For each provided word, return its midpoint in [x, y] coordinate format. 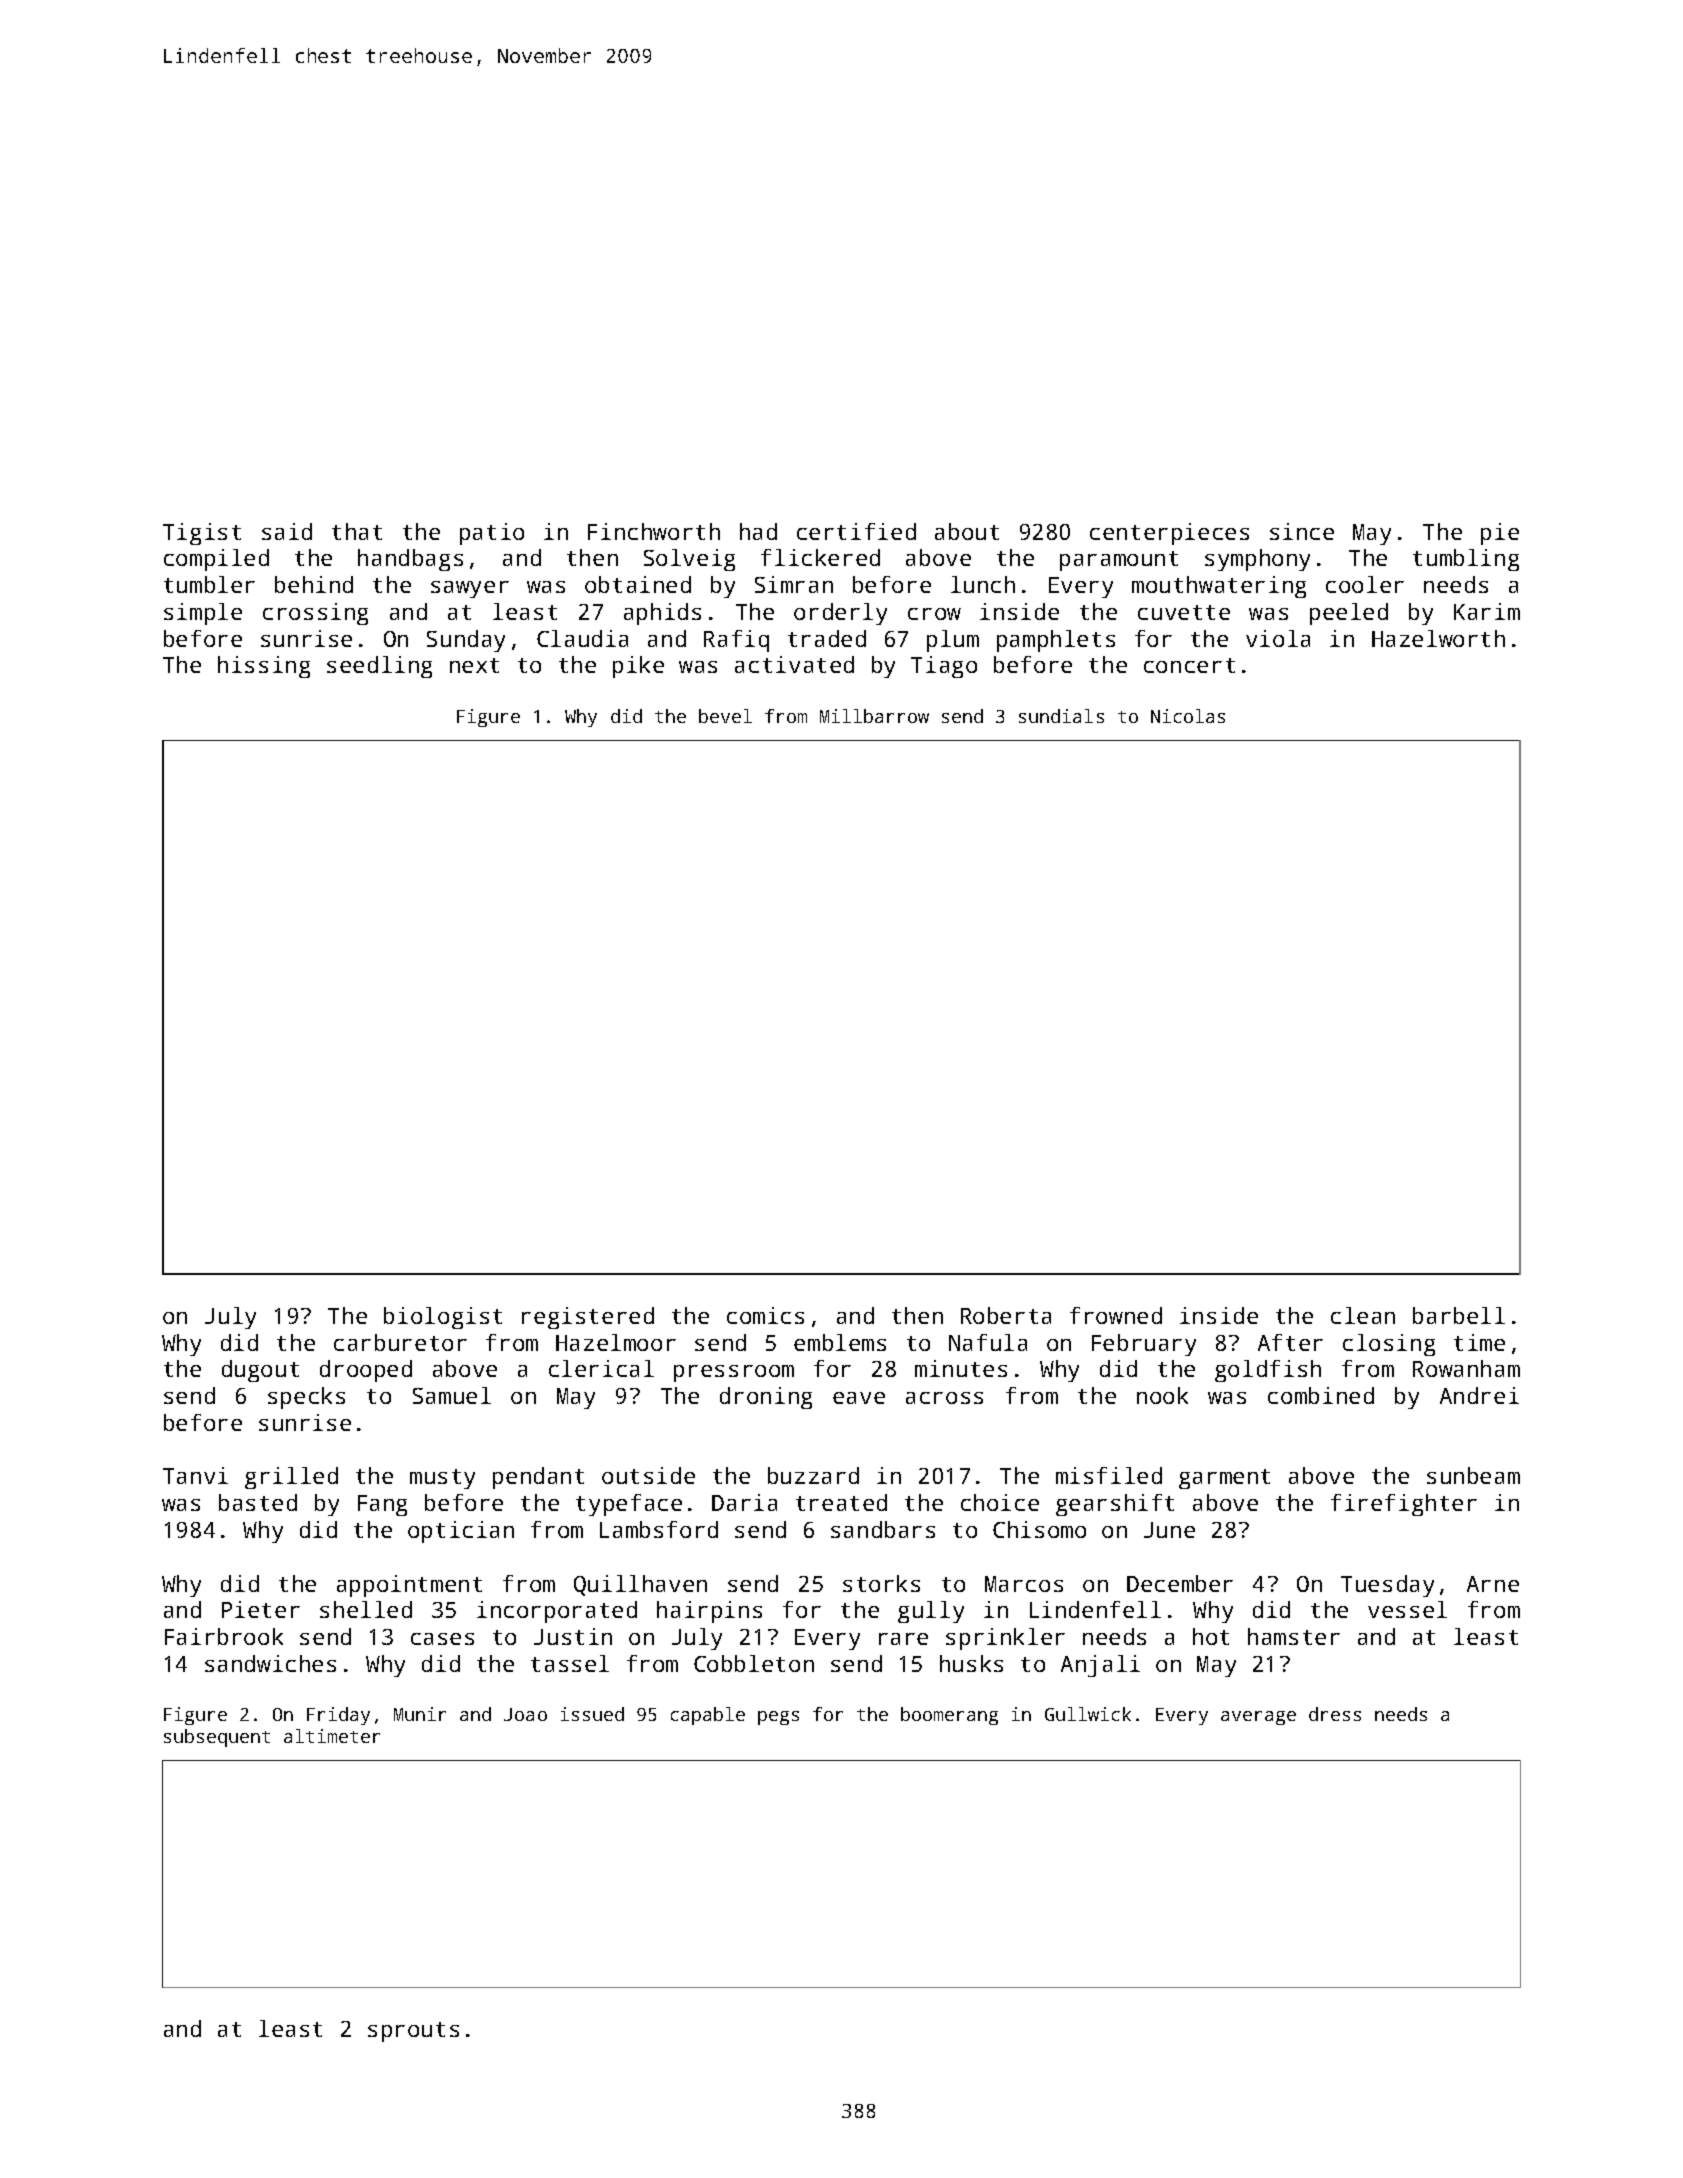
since [1302, 531]
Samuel [452, 1395]
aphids [662, 614]
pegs [778, 1718]
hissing [264, 667]
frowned [1116, 1315]
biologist [443, 1318]
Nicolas [1188, 716]
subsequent [217, 1738]
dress [1335, 1714]
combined [1321, 1395]
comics [765, 1315]
